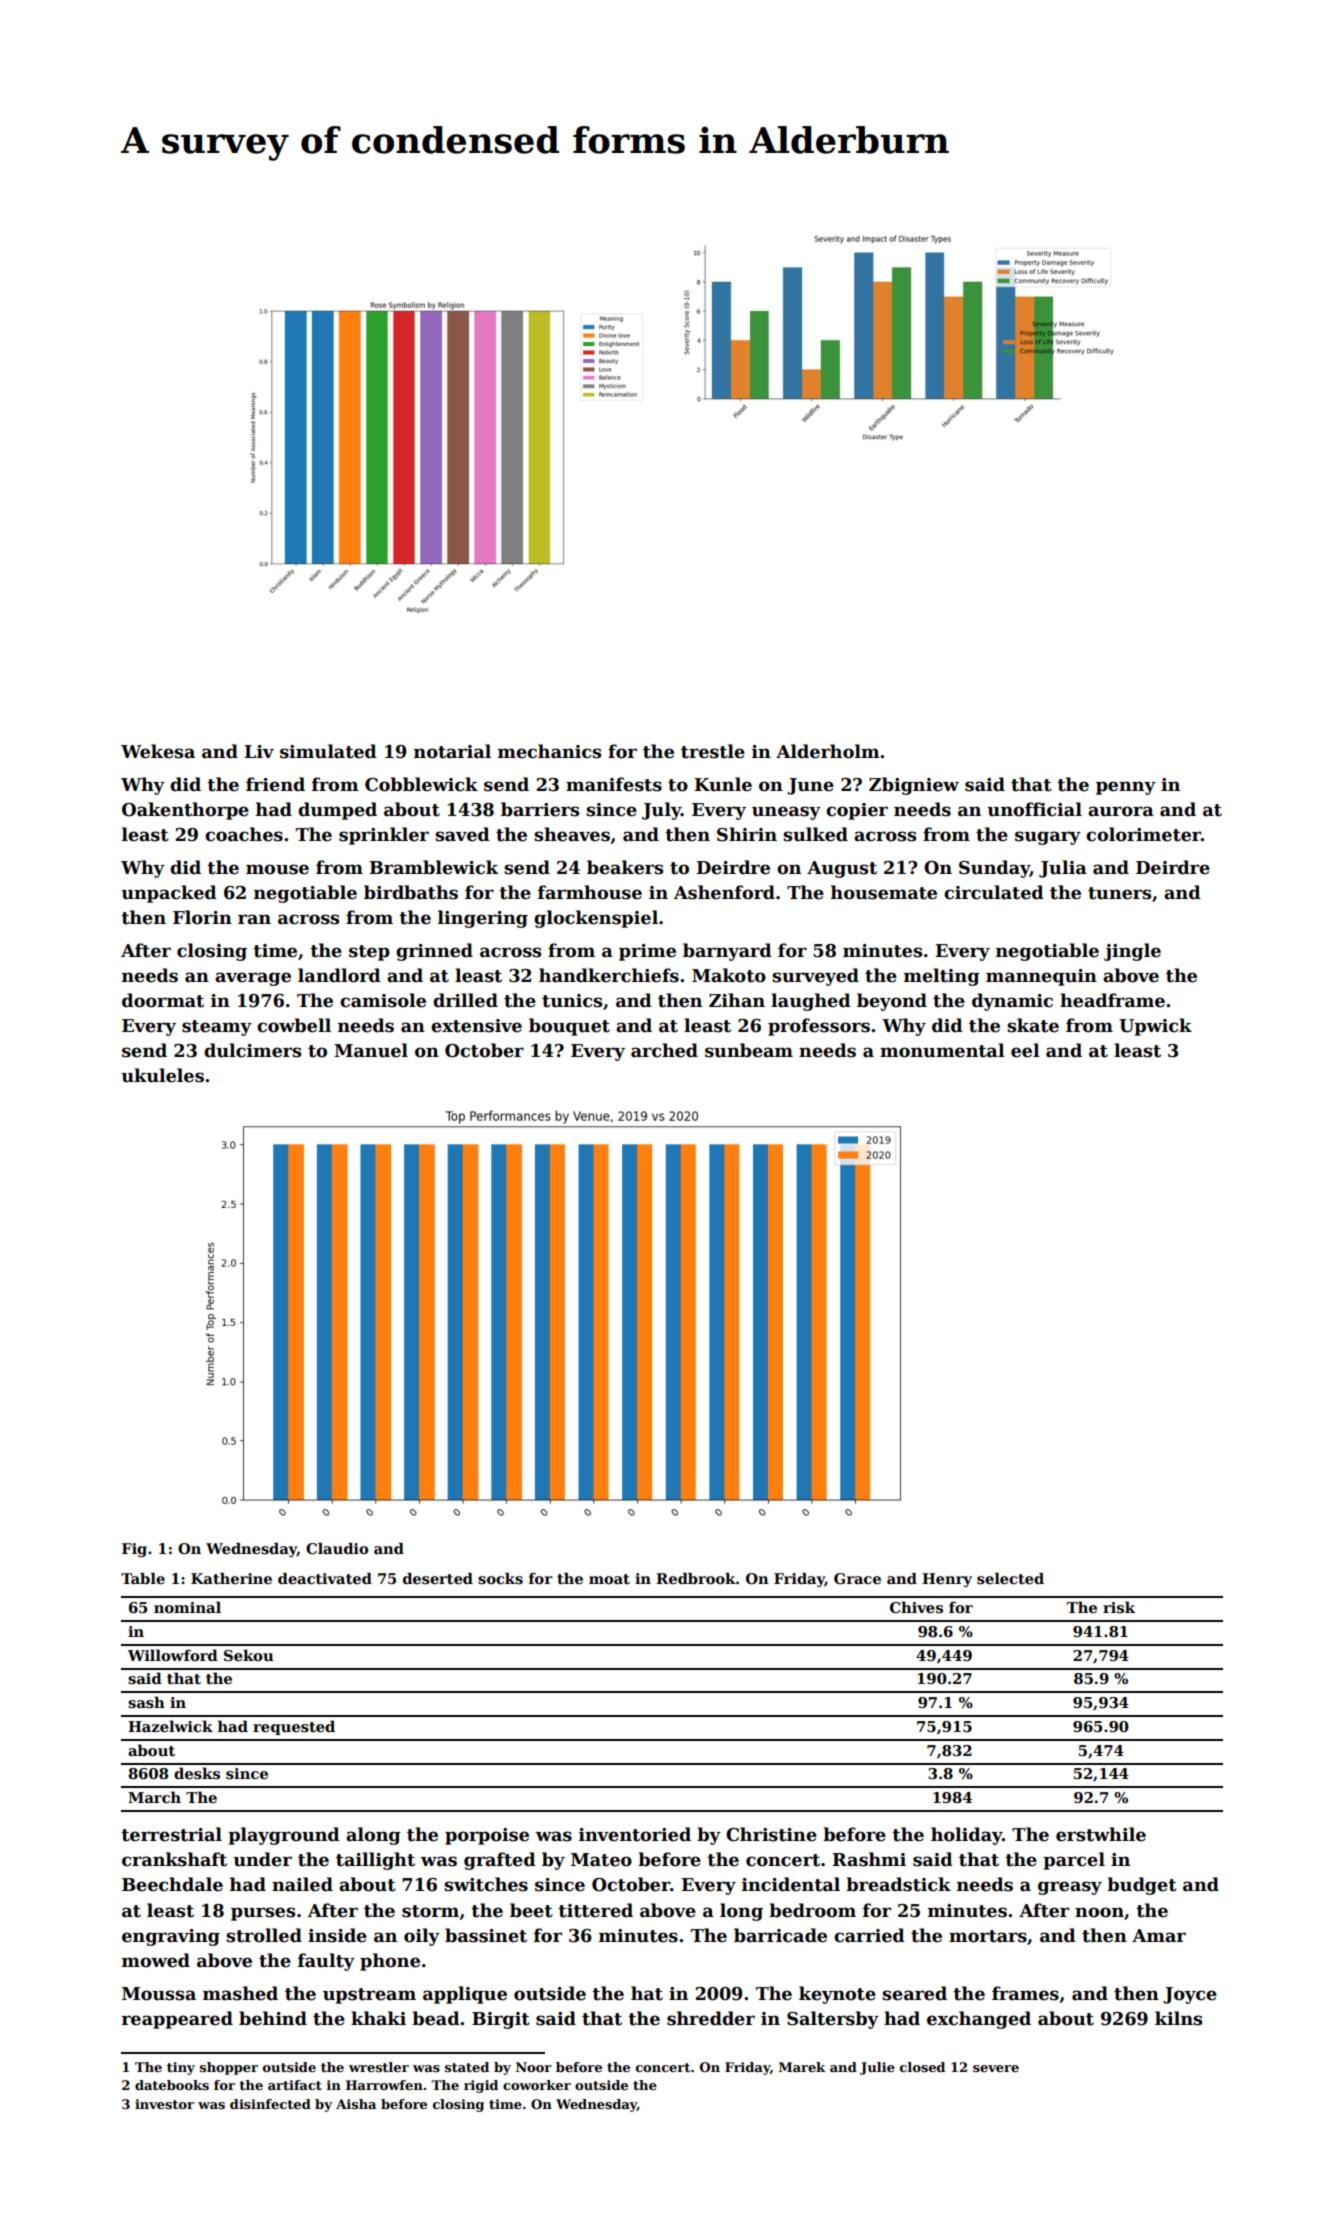 This image has height=2214, width=1344. I want to click on bead, so click(436, 2018).
